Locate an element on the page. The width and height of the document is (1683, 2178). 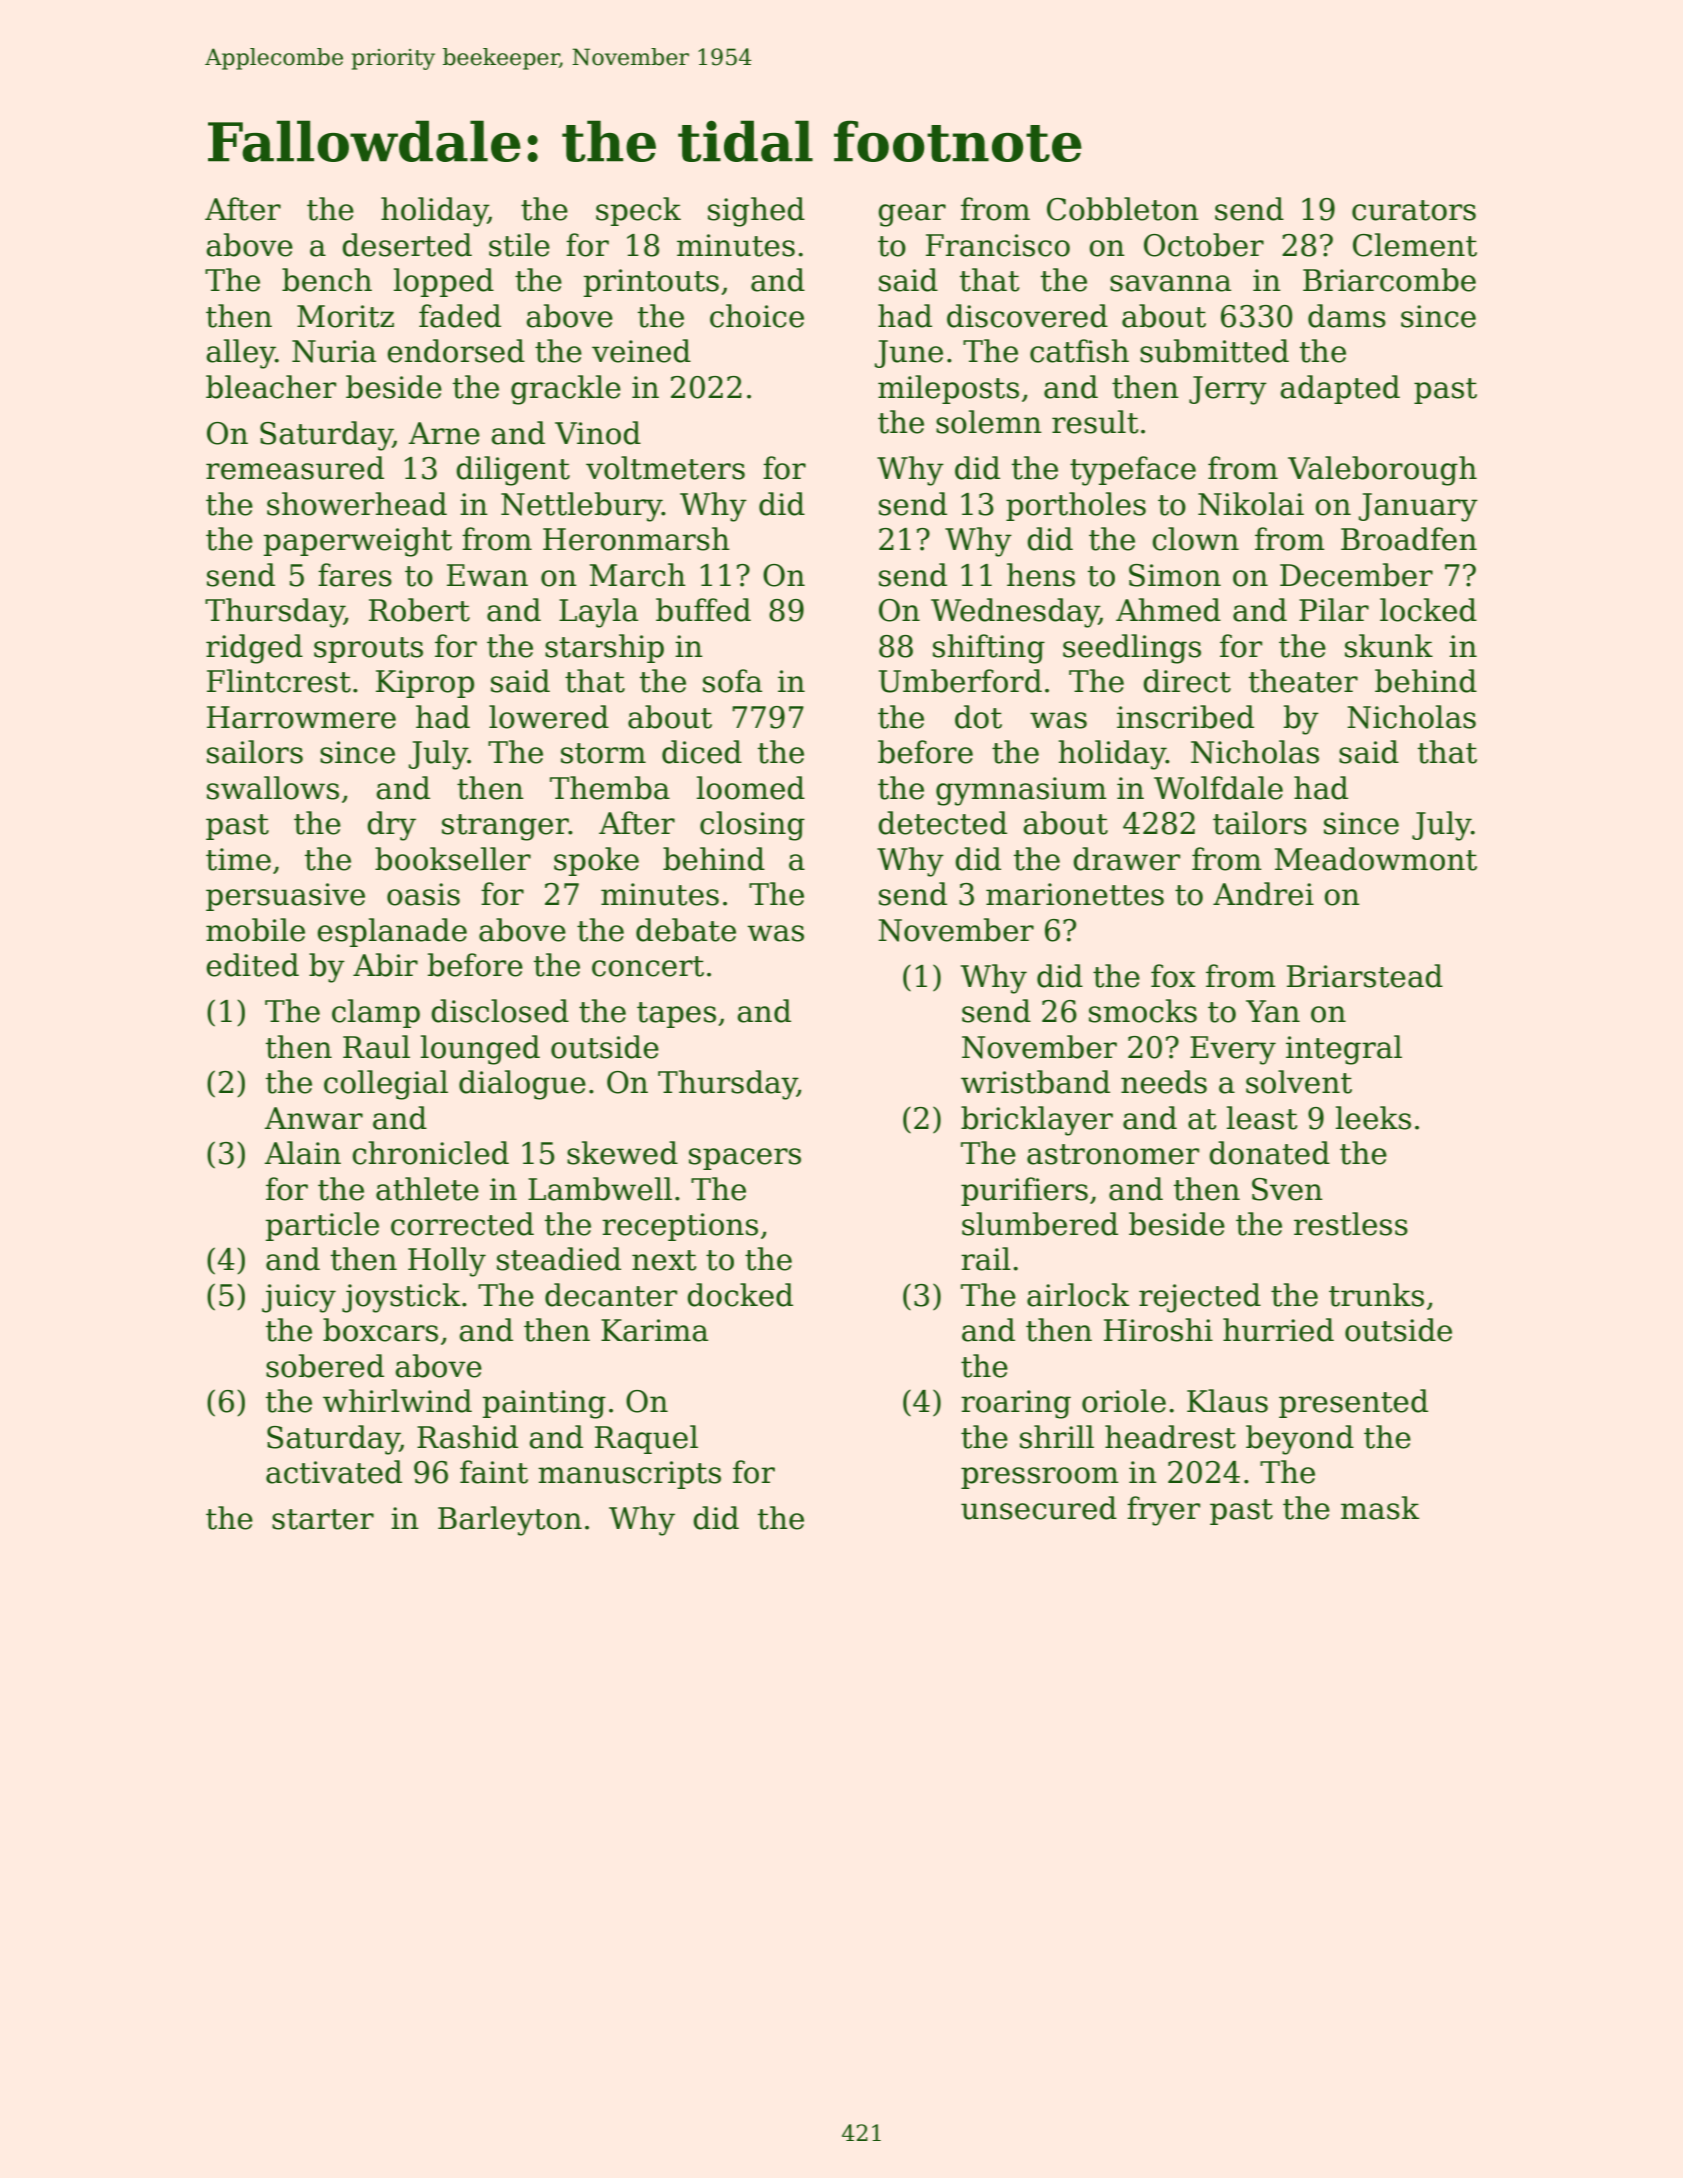
theater is located at coordinates (1303, 681).
